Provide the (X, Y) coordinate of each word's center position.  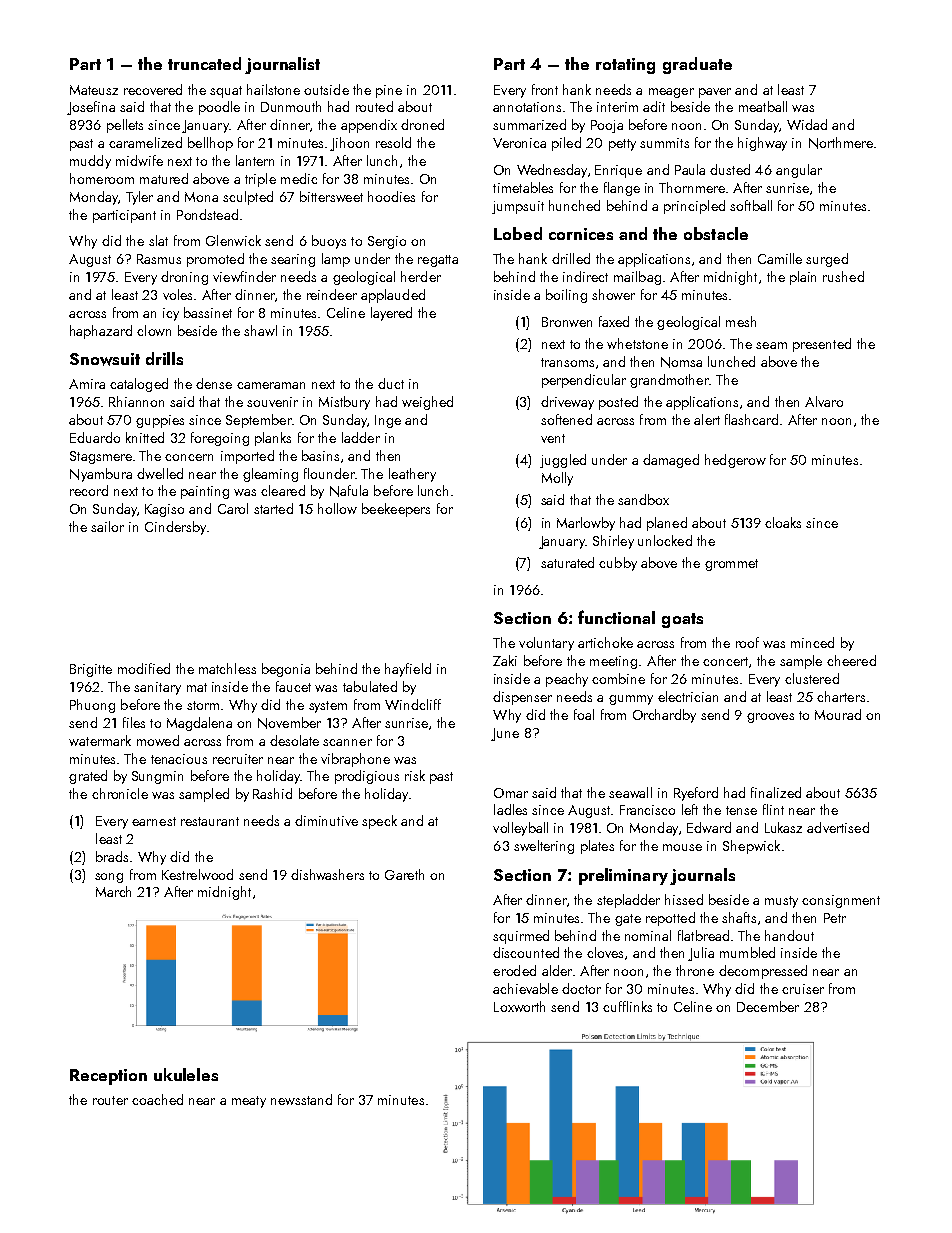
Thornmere (692, 187)
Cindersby (175, 528)
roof (747, 642)
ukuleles (186, 1074)
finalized (776, 792)
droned (422, 124)
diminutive (326, 820)
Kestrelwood (197, 874)
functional (616, 617)
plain (803, 278)
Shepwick (751, 847)
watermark (100, 740)
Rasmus (159, 259)
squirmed (521, 937)
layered (391, 314)
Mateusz (94, 90)
